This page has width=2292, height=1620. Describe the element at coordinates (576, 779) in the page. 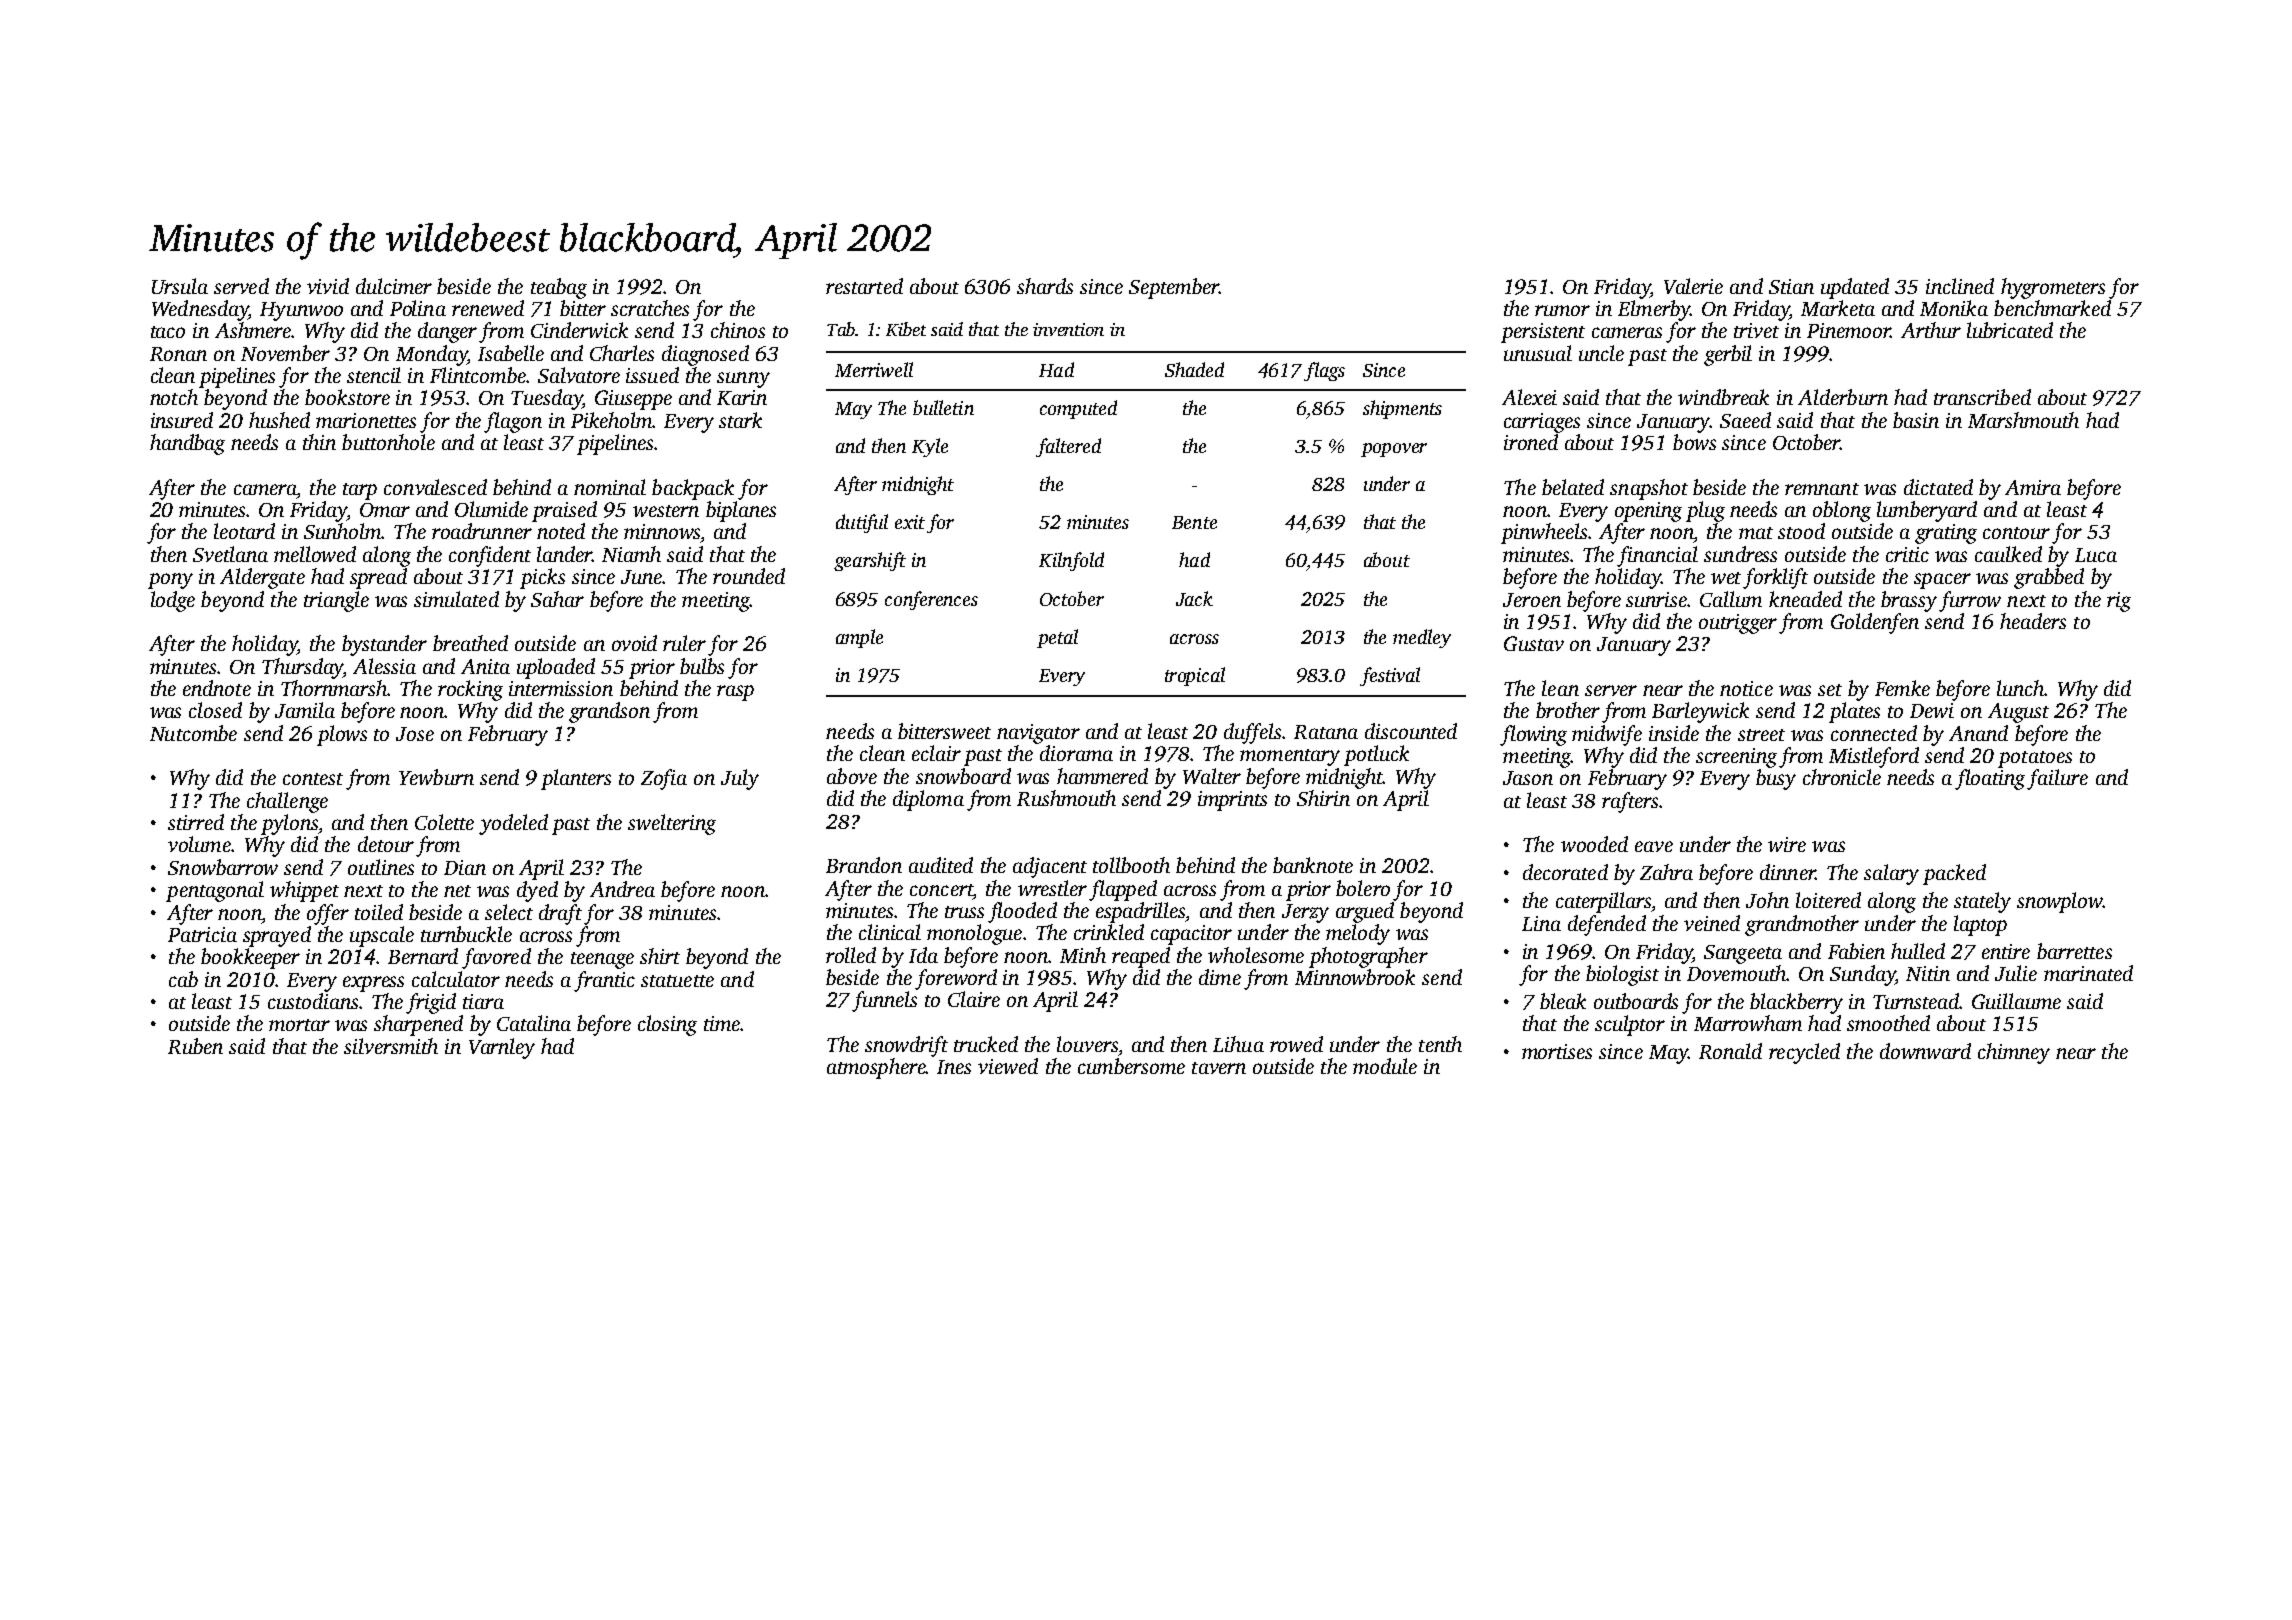

I see `planters` at that location.
